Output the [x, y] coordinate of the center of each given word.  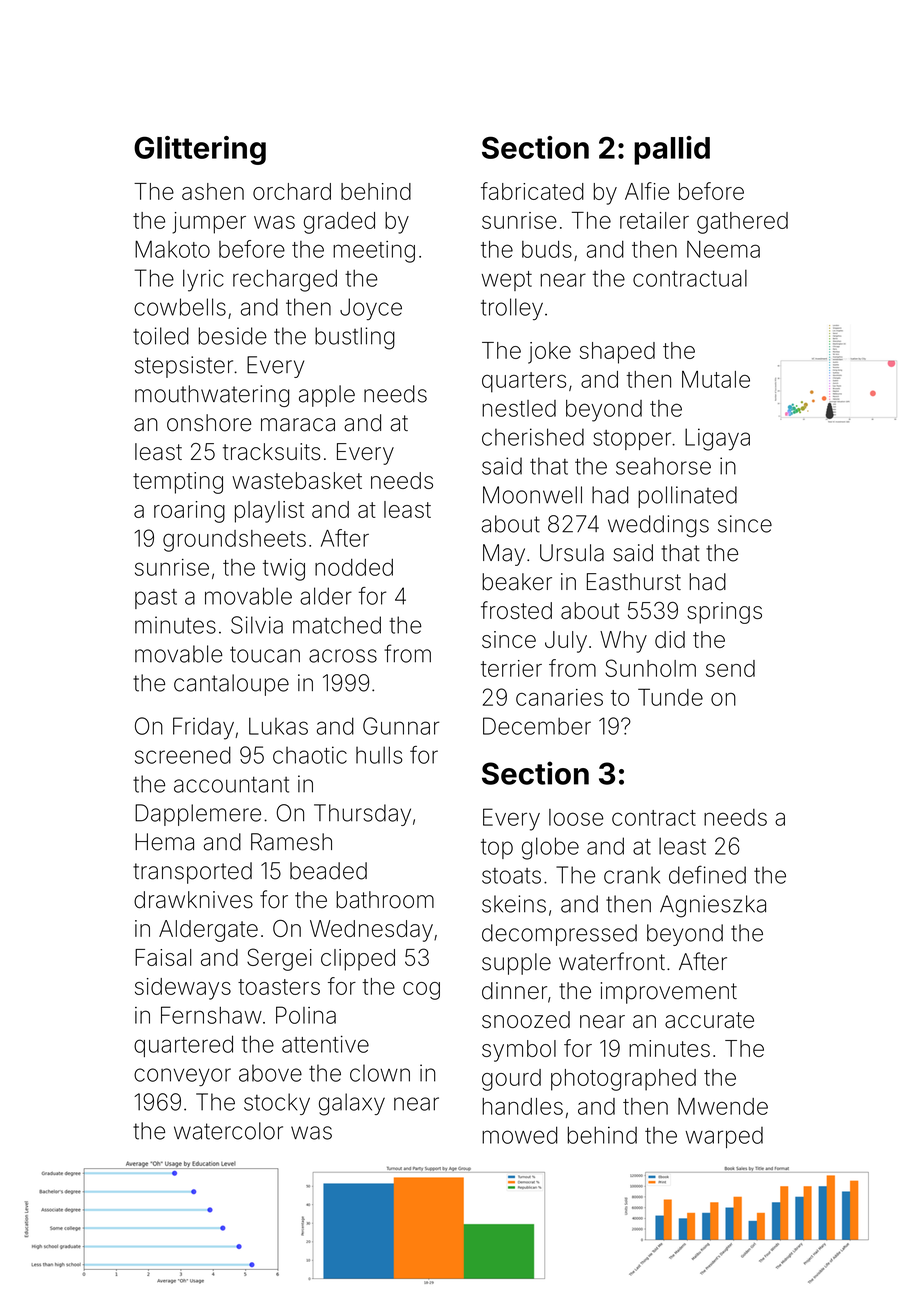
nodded [354, 567]
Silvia [257, 625]
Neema [723, 249]
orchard [292, 191]
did [670, 639]
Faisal [163, 957]
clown [380, 1073]
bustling [355, 338]
